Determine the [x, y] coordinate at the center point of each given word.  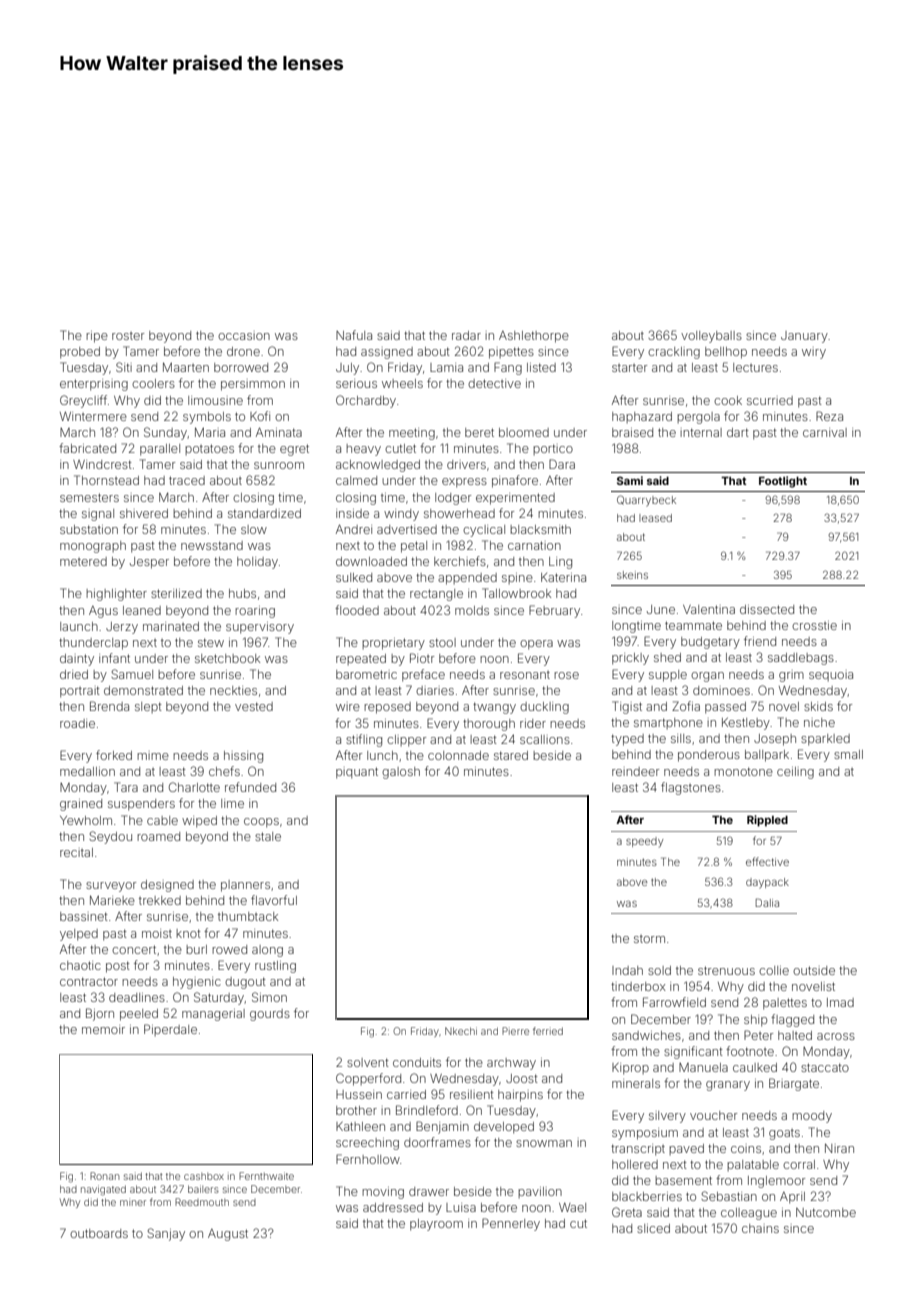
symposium [645, 1134]
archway [511, 1064]
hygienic [197, 983]
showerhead [459, 513]
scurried [770, 400]
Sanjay [166, 1234]
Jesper [149, 563]
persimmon [253, 385]
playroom [436, 1225]
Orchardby [366, 401]
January [804, 337]
